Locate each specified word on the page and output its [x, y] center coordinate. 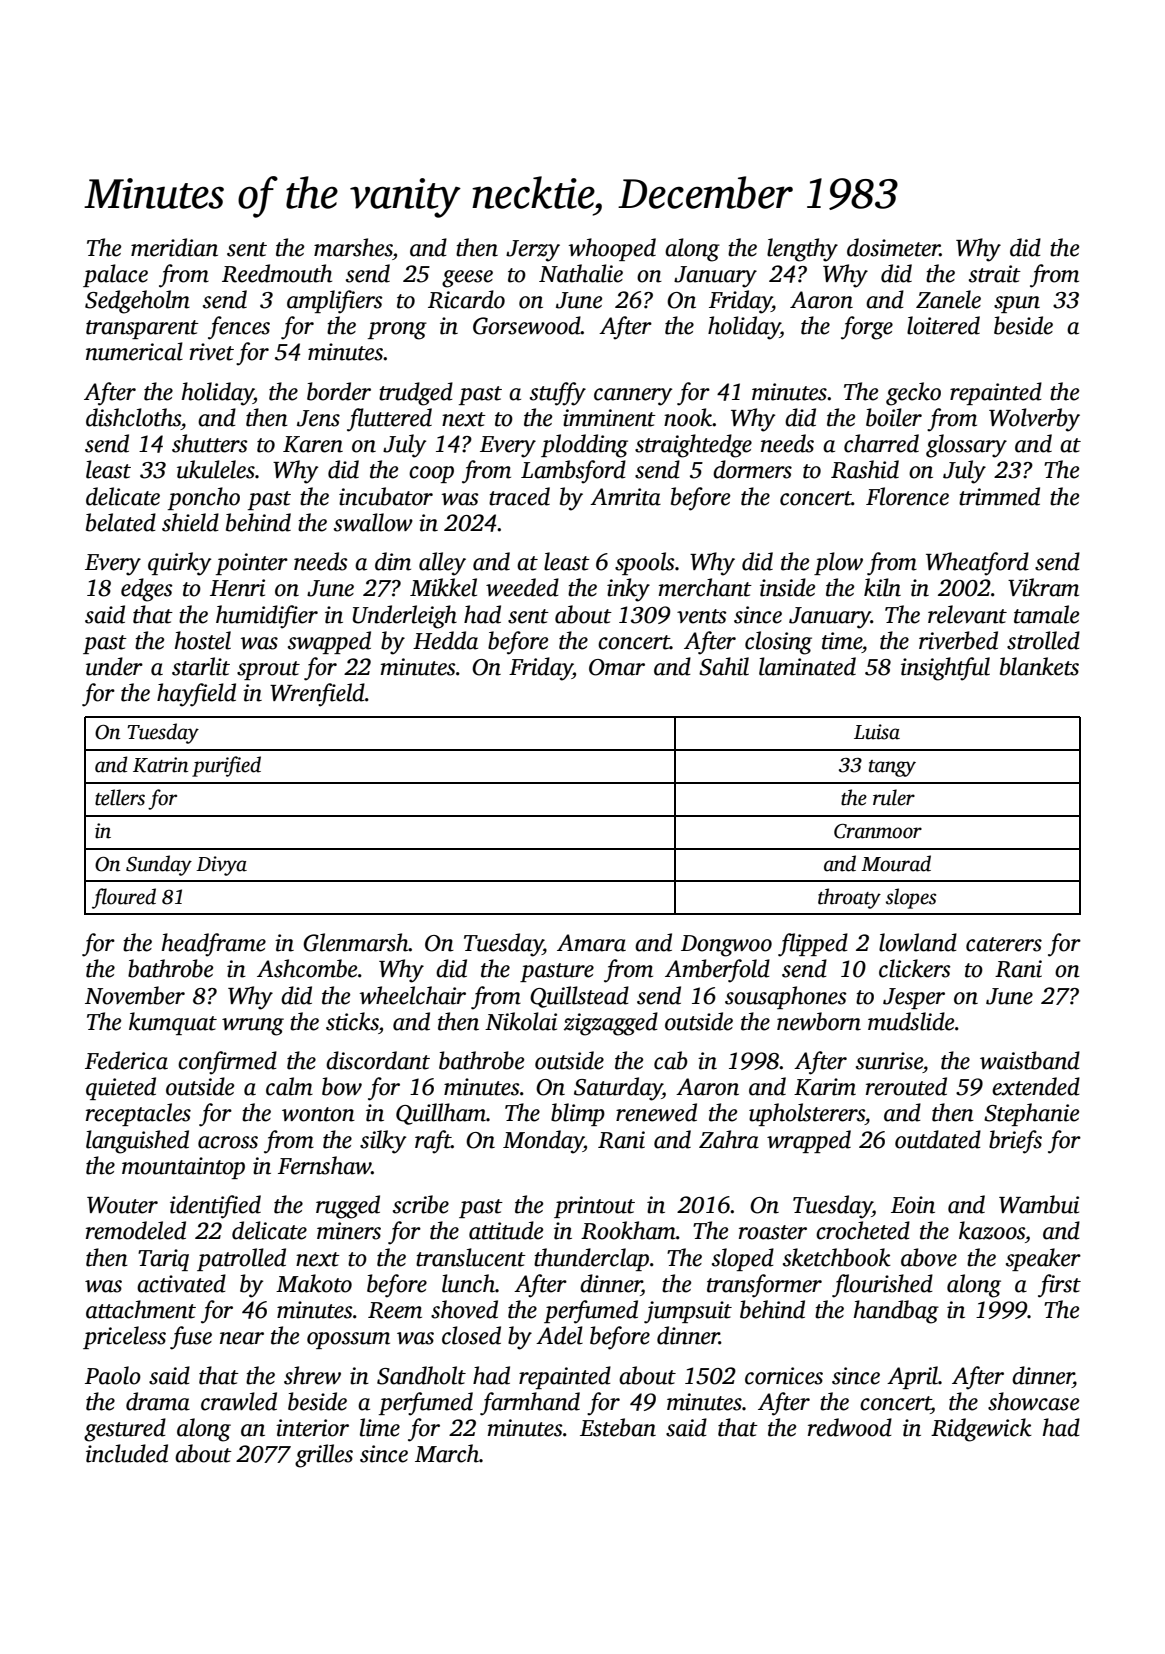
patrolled [241, 1259]
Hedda [445, 640]
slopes [911, 898]
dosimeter [893, 247]
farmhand [530, 1404]
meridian [174, 247]
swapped [329, 642]
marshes [353, 247]
